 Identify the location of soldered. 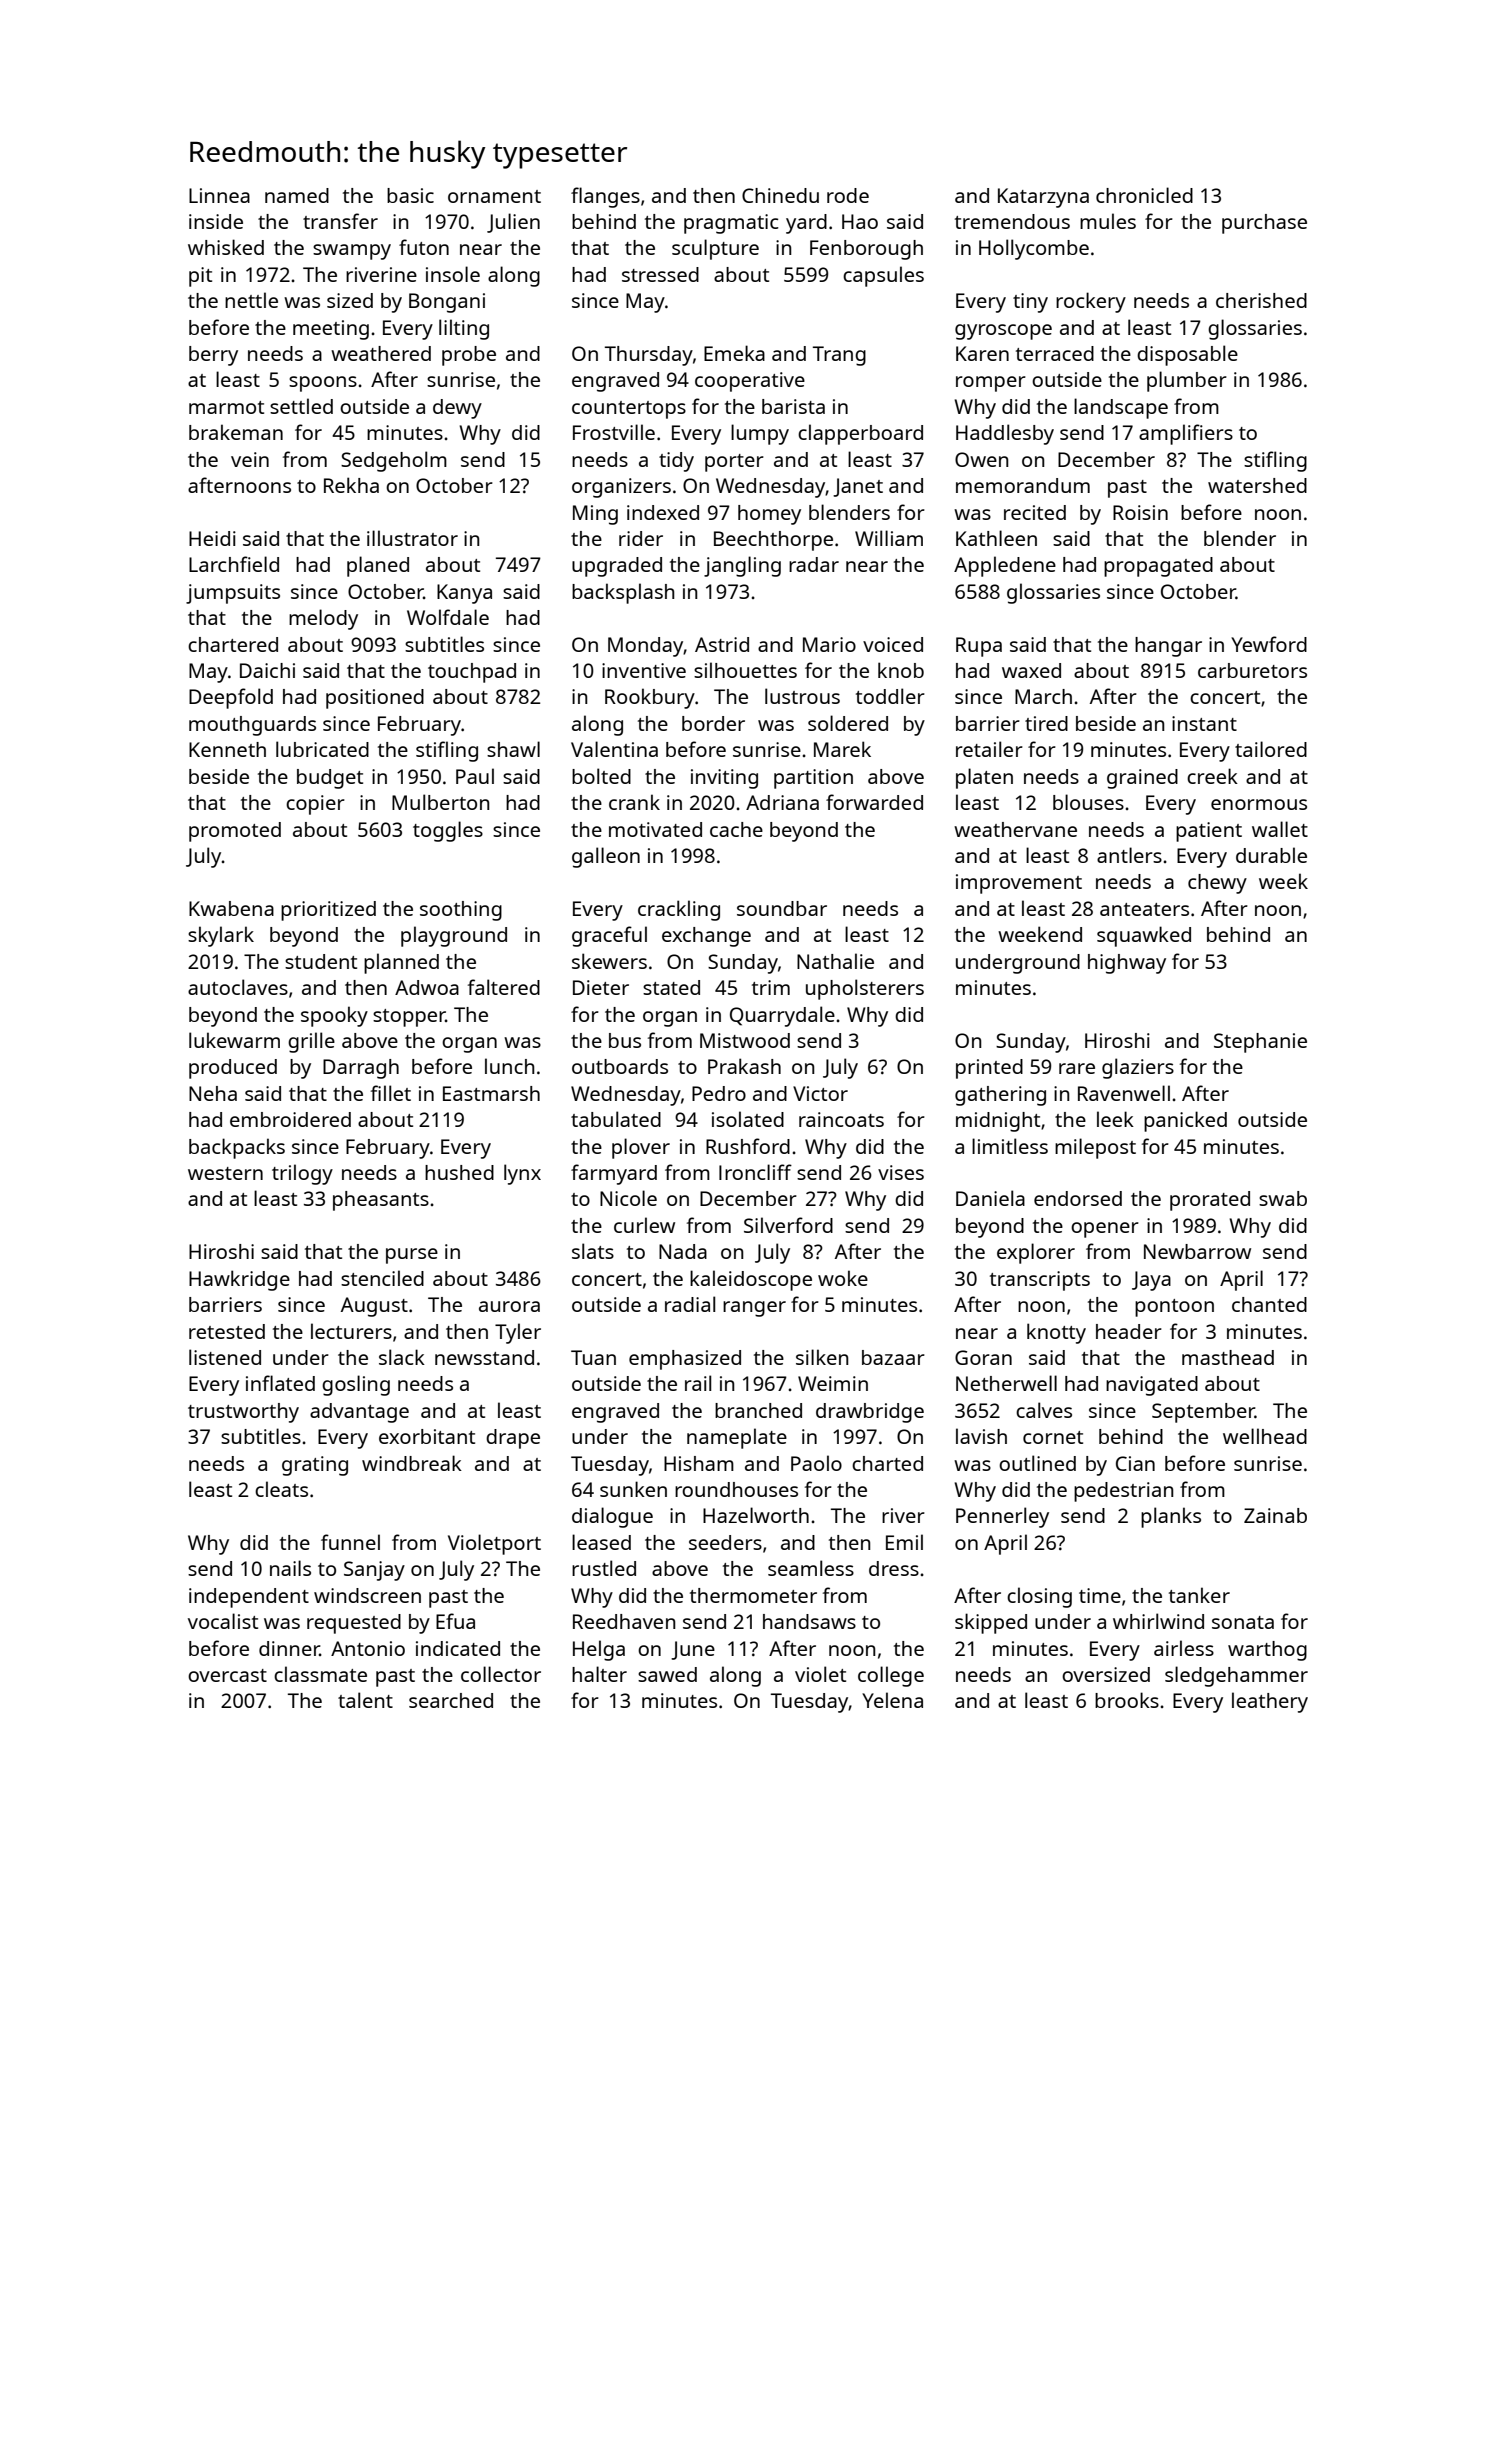
(848, 723).
